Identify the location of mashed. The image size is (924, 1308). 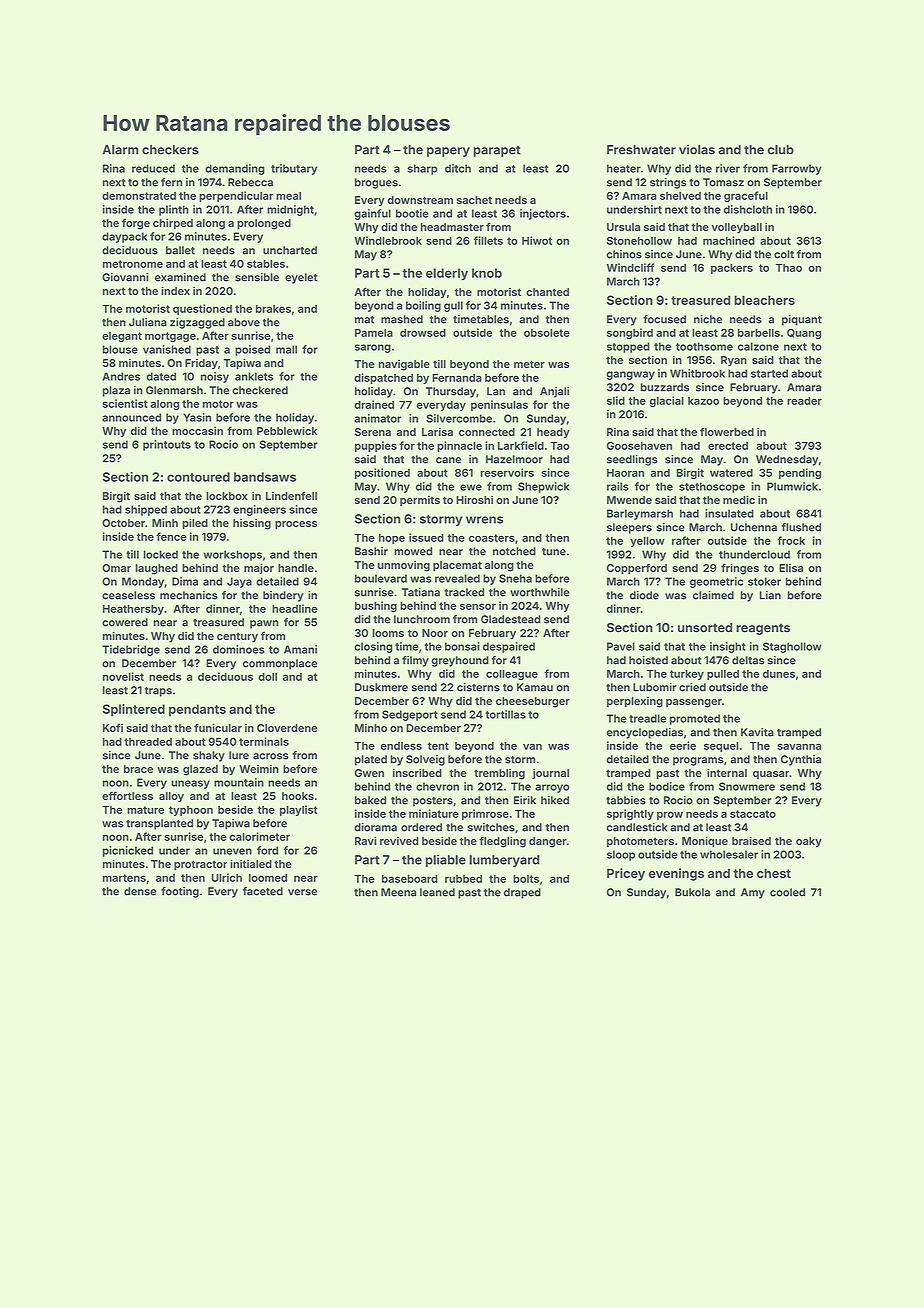
(402, 319).
